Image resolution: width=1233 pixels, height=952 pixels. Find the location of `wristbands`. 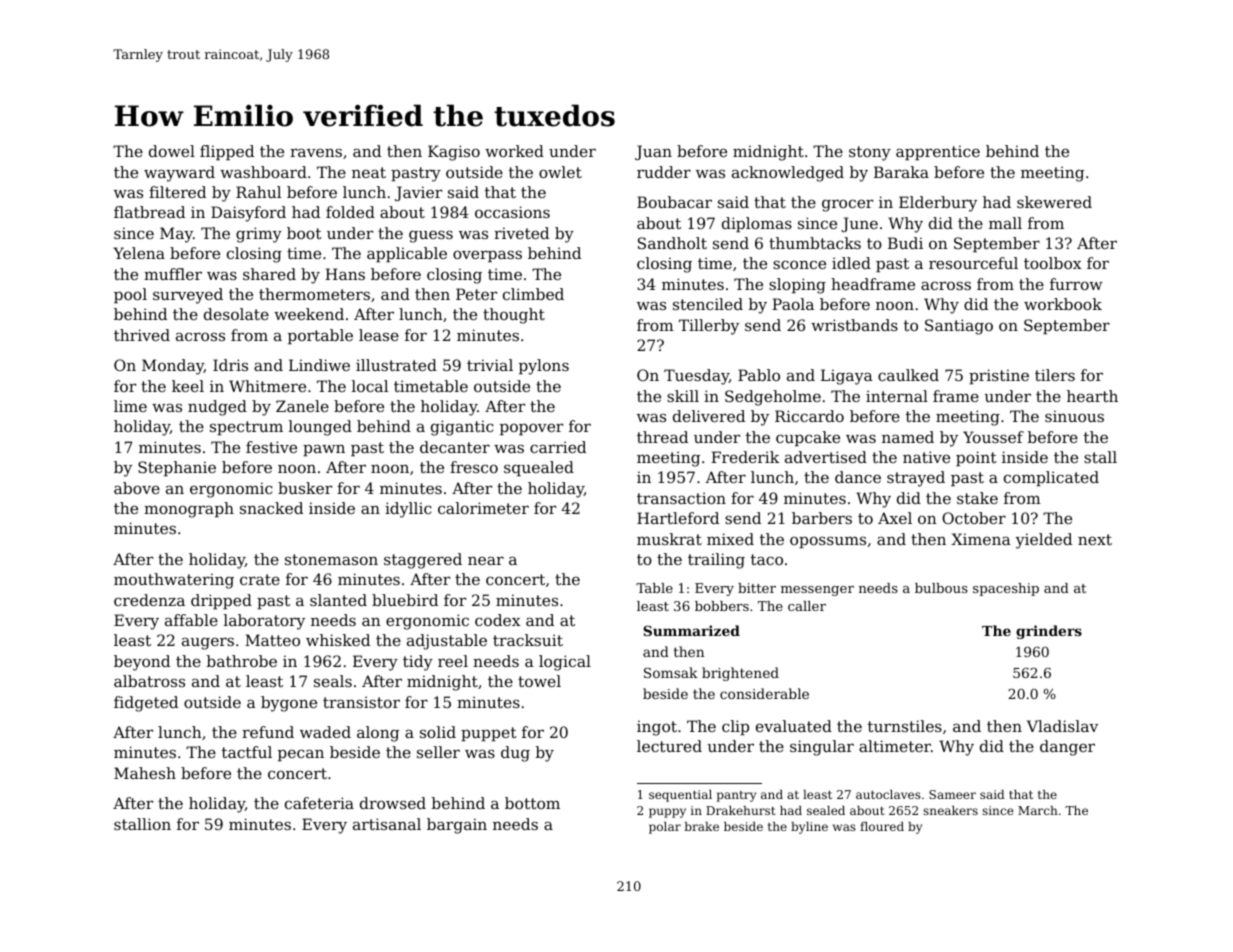

wristbands is located at coordinates (854, 325).
